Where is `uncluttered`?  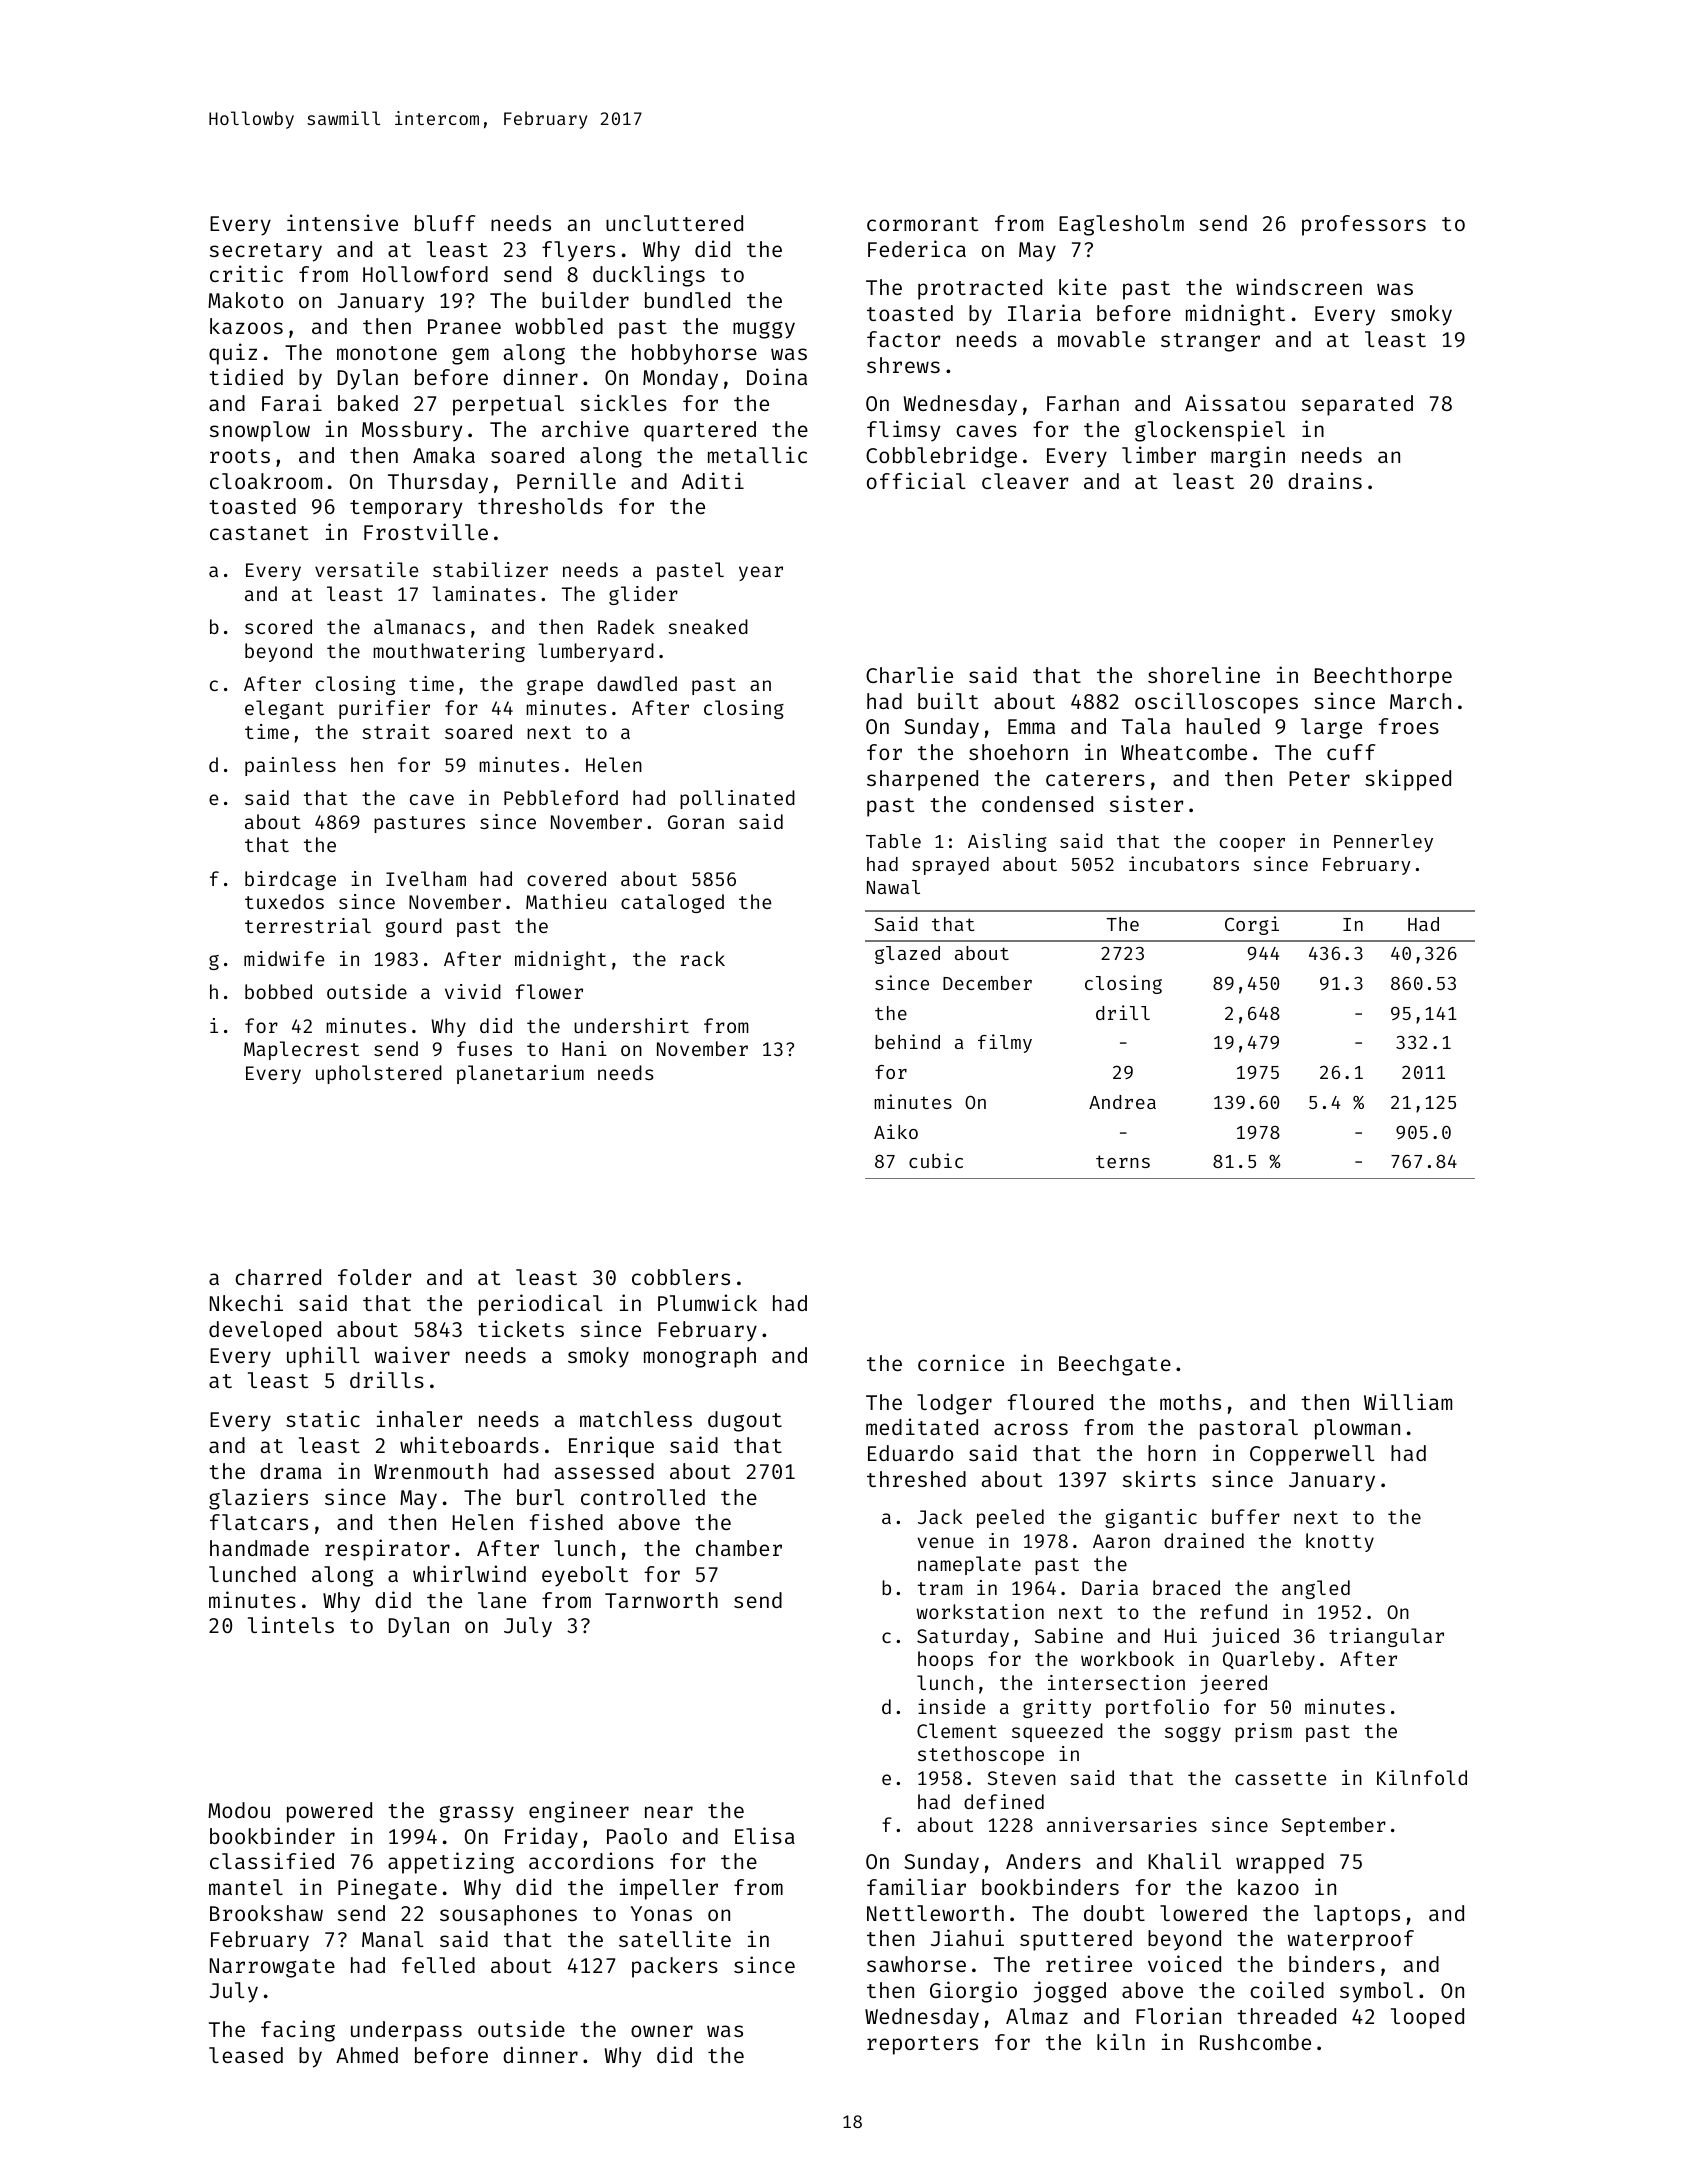 uncluttered is located at coordinates (674, 223).
